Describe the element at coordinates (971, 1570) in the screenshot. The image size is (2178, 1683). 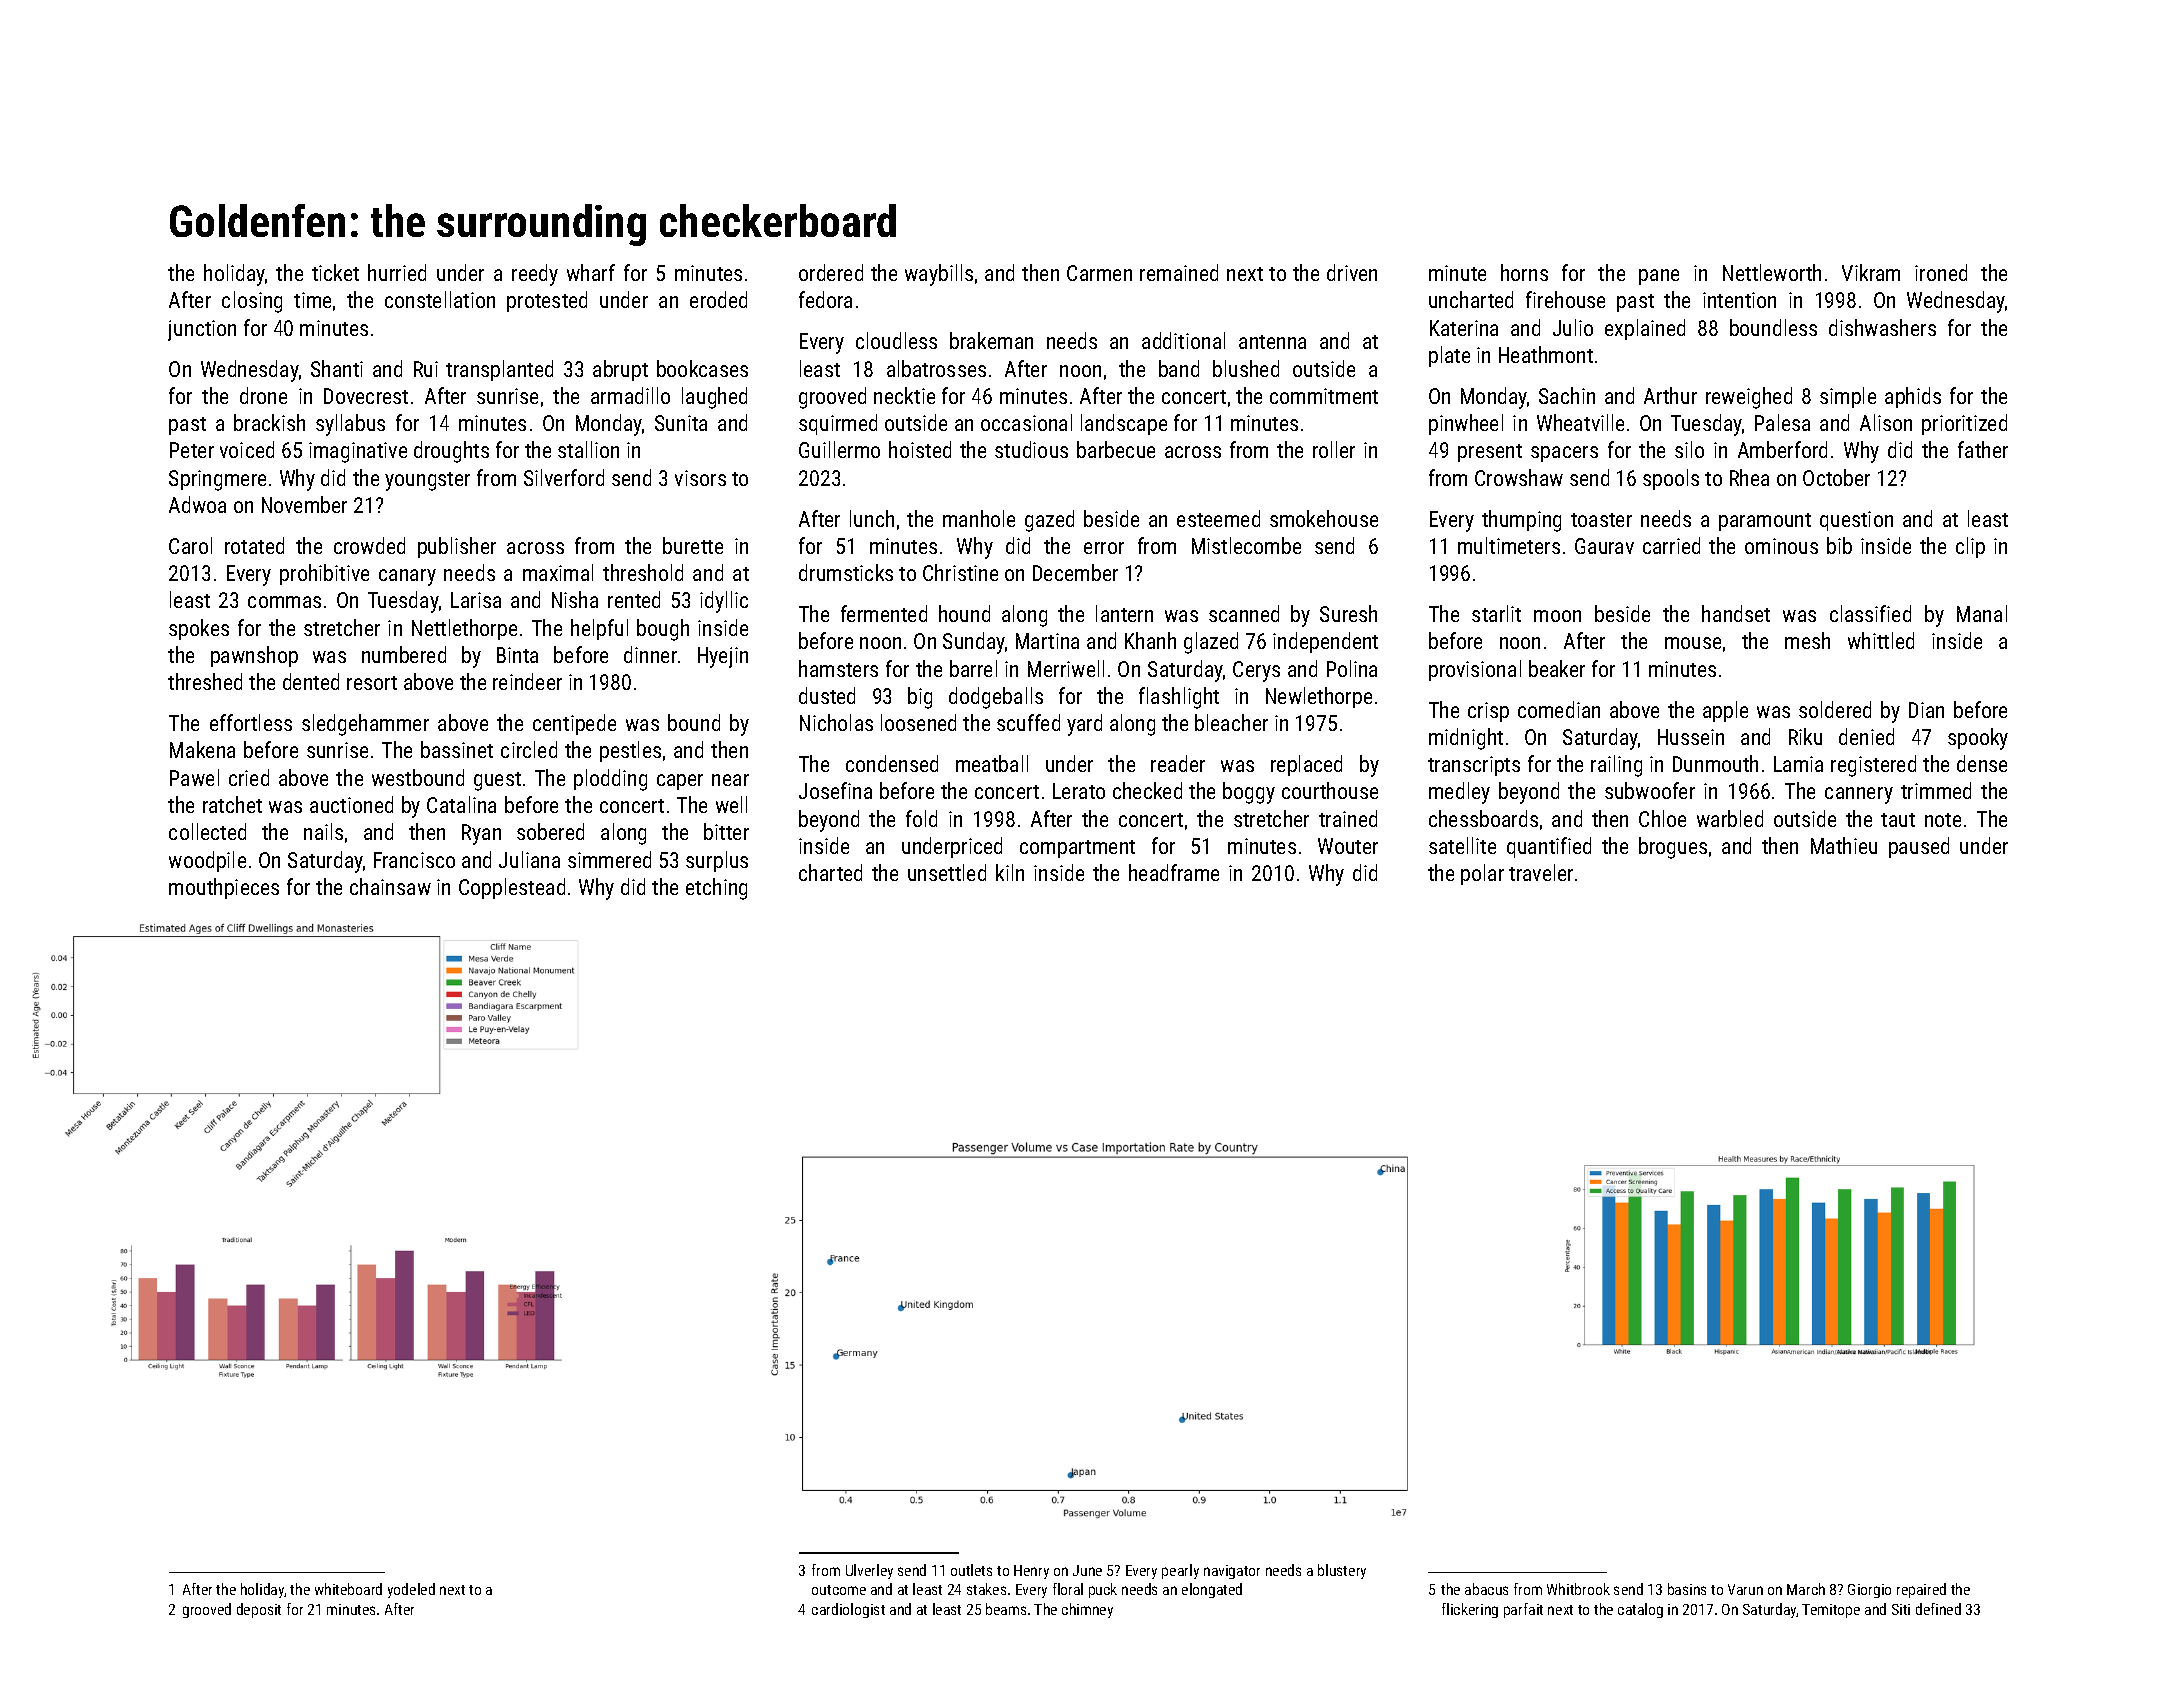
I see `outlets` at that location.
